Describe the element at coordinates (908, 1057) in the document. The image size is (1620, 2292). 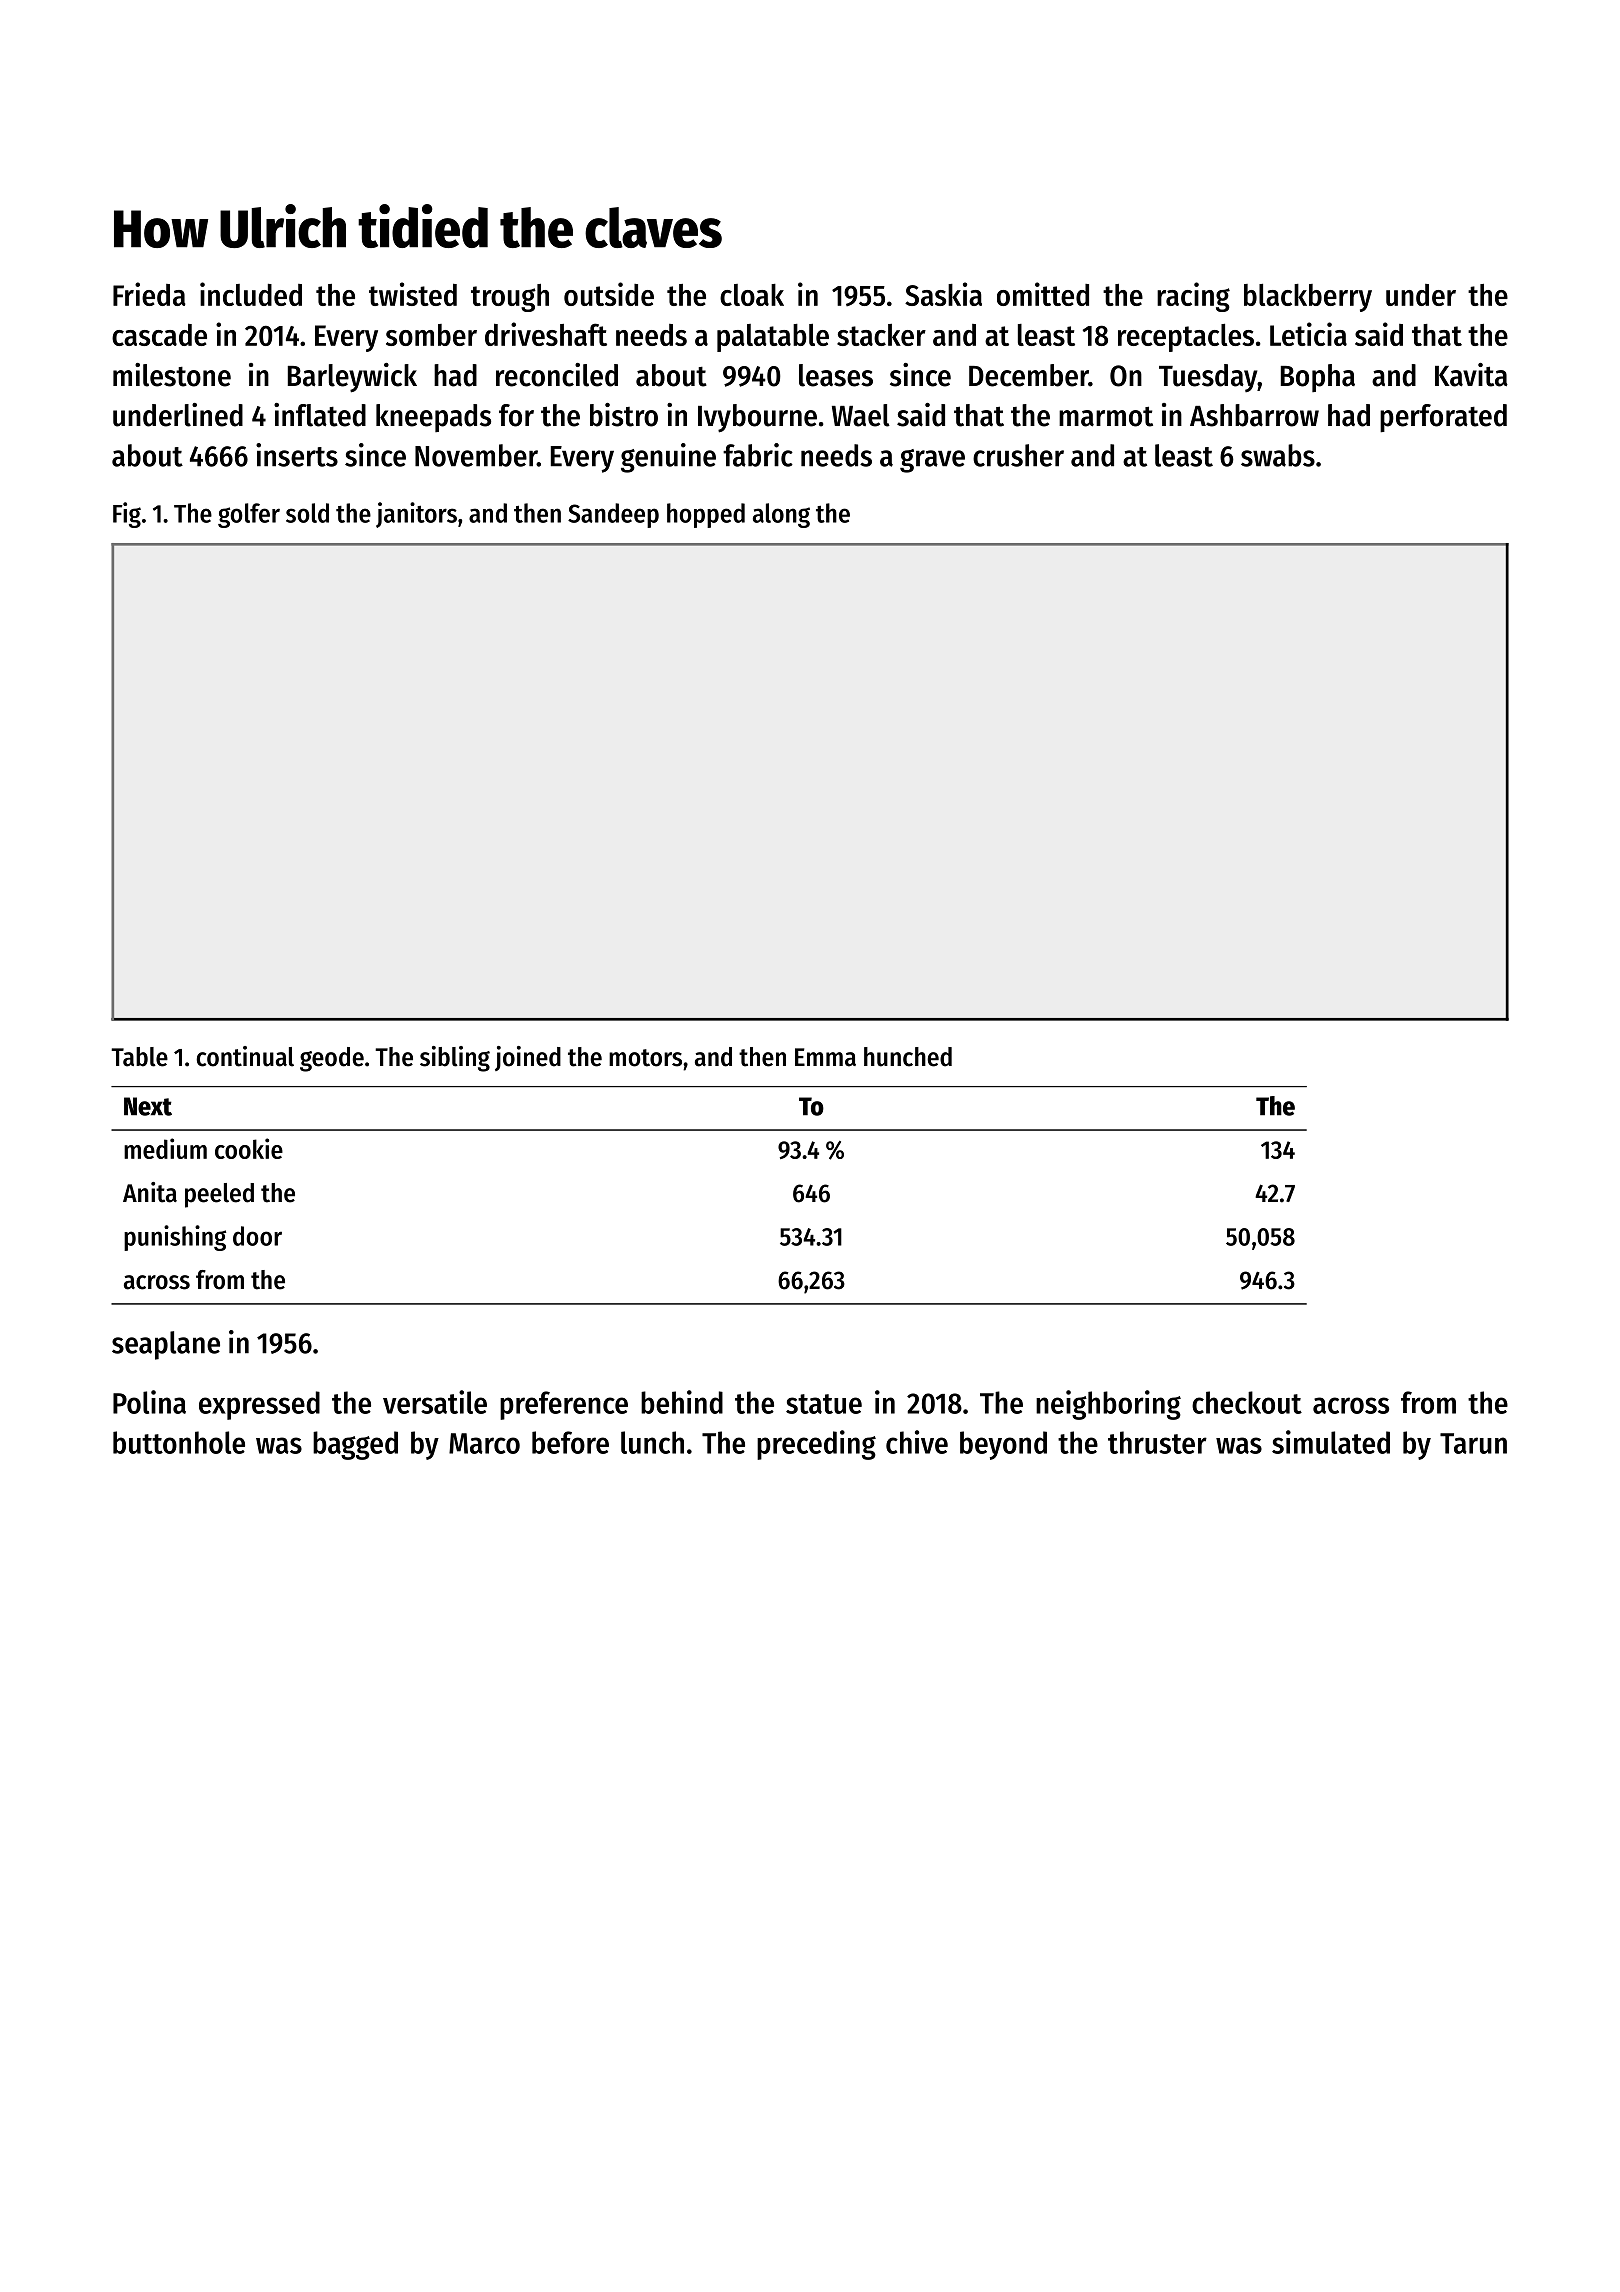
I see `hunched` at that location.
